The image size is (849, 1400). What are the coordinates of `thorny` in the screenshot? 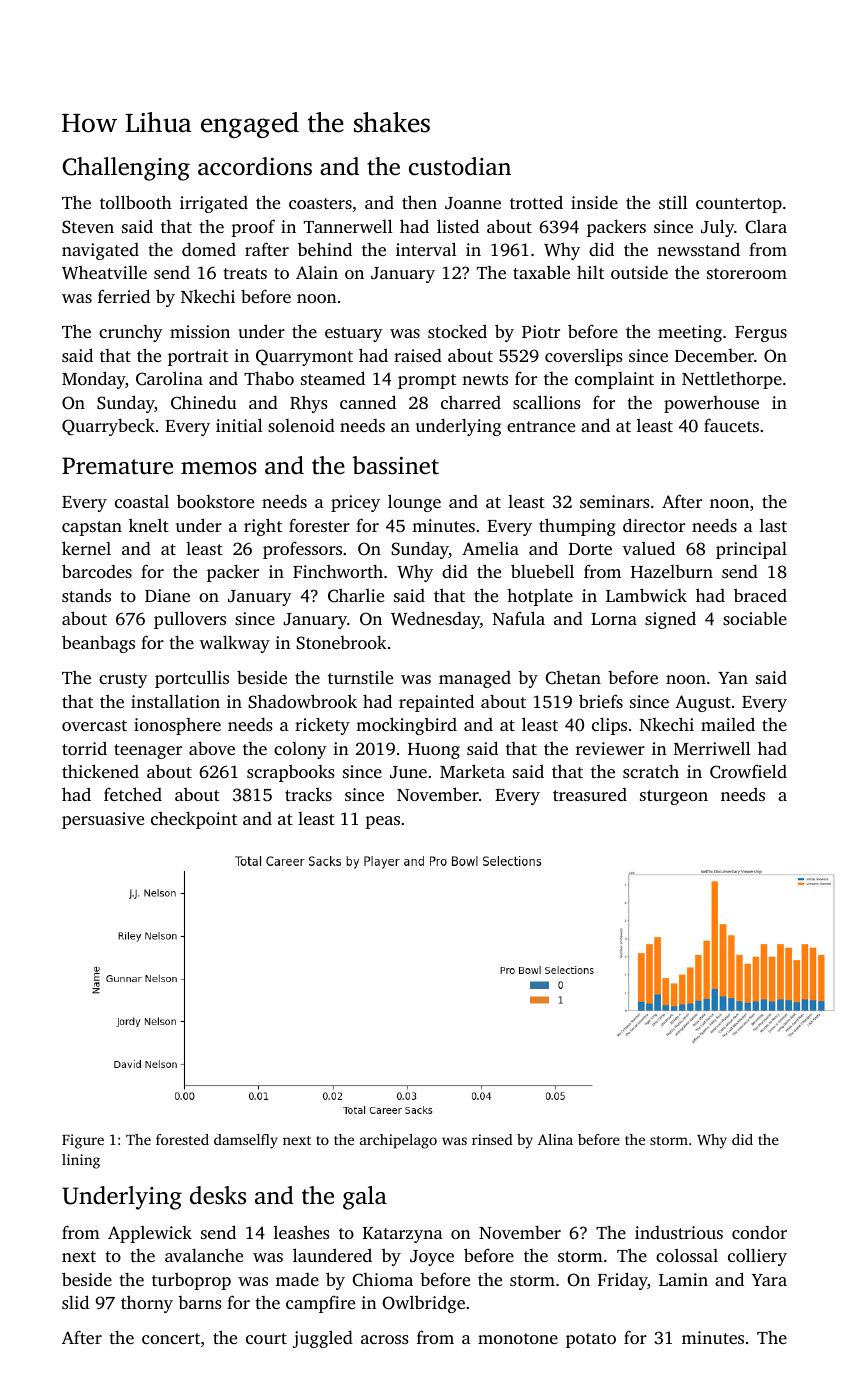 It's located at (147, 1304).
